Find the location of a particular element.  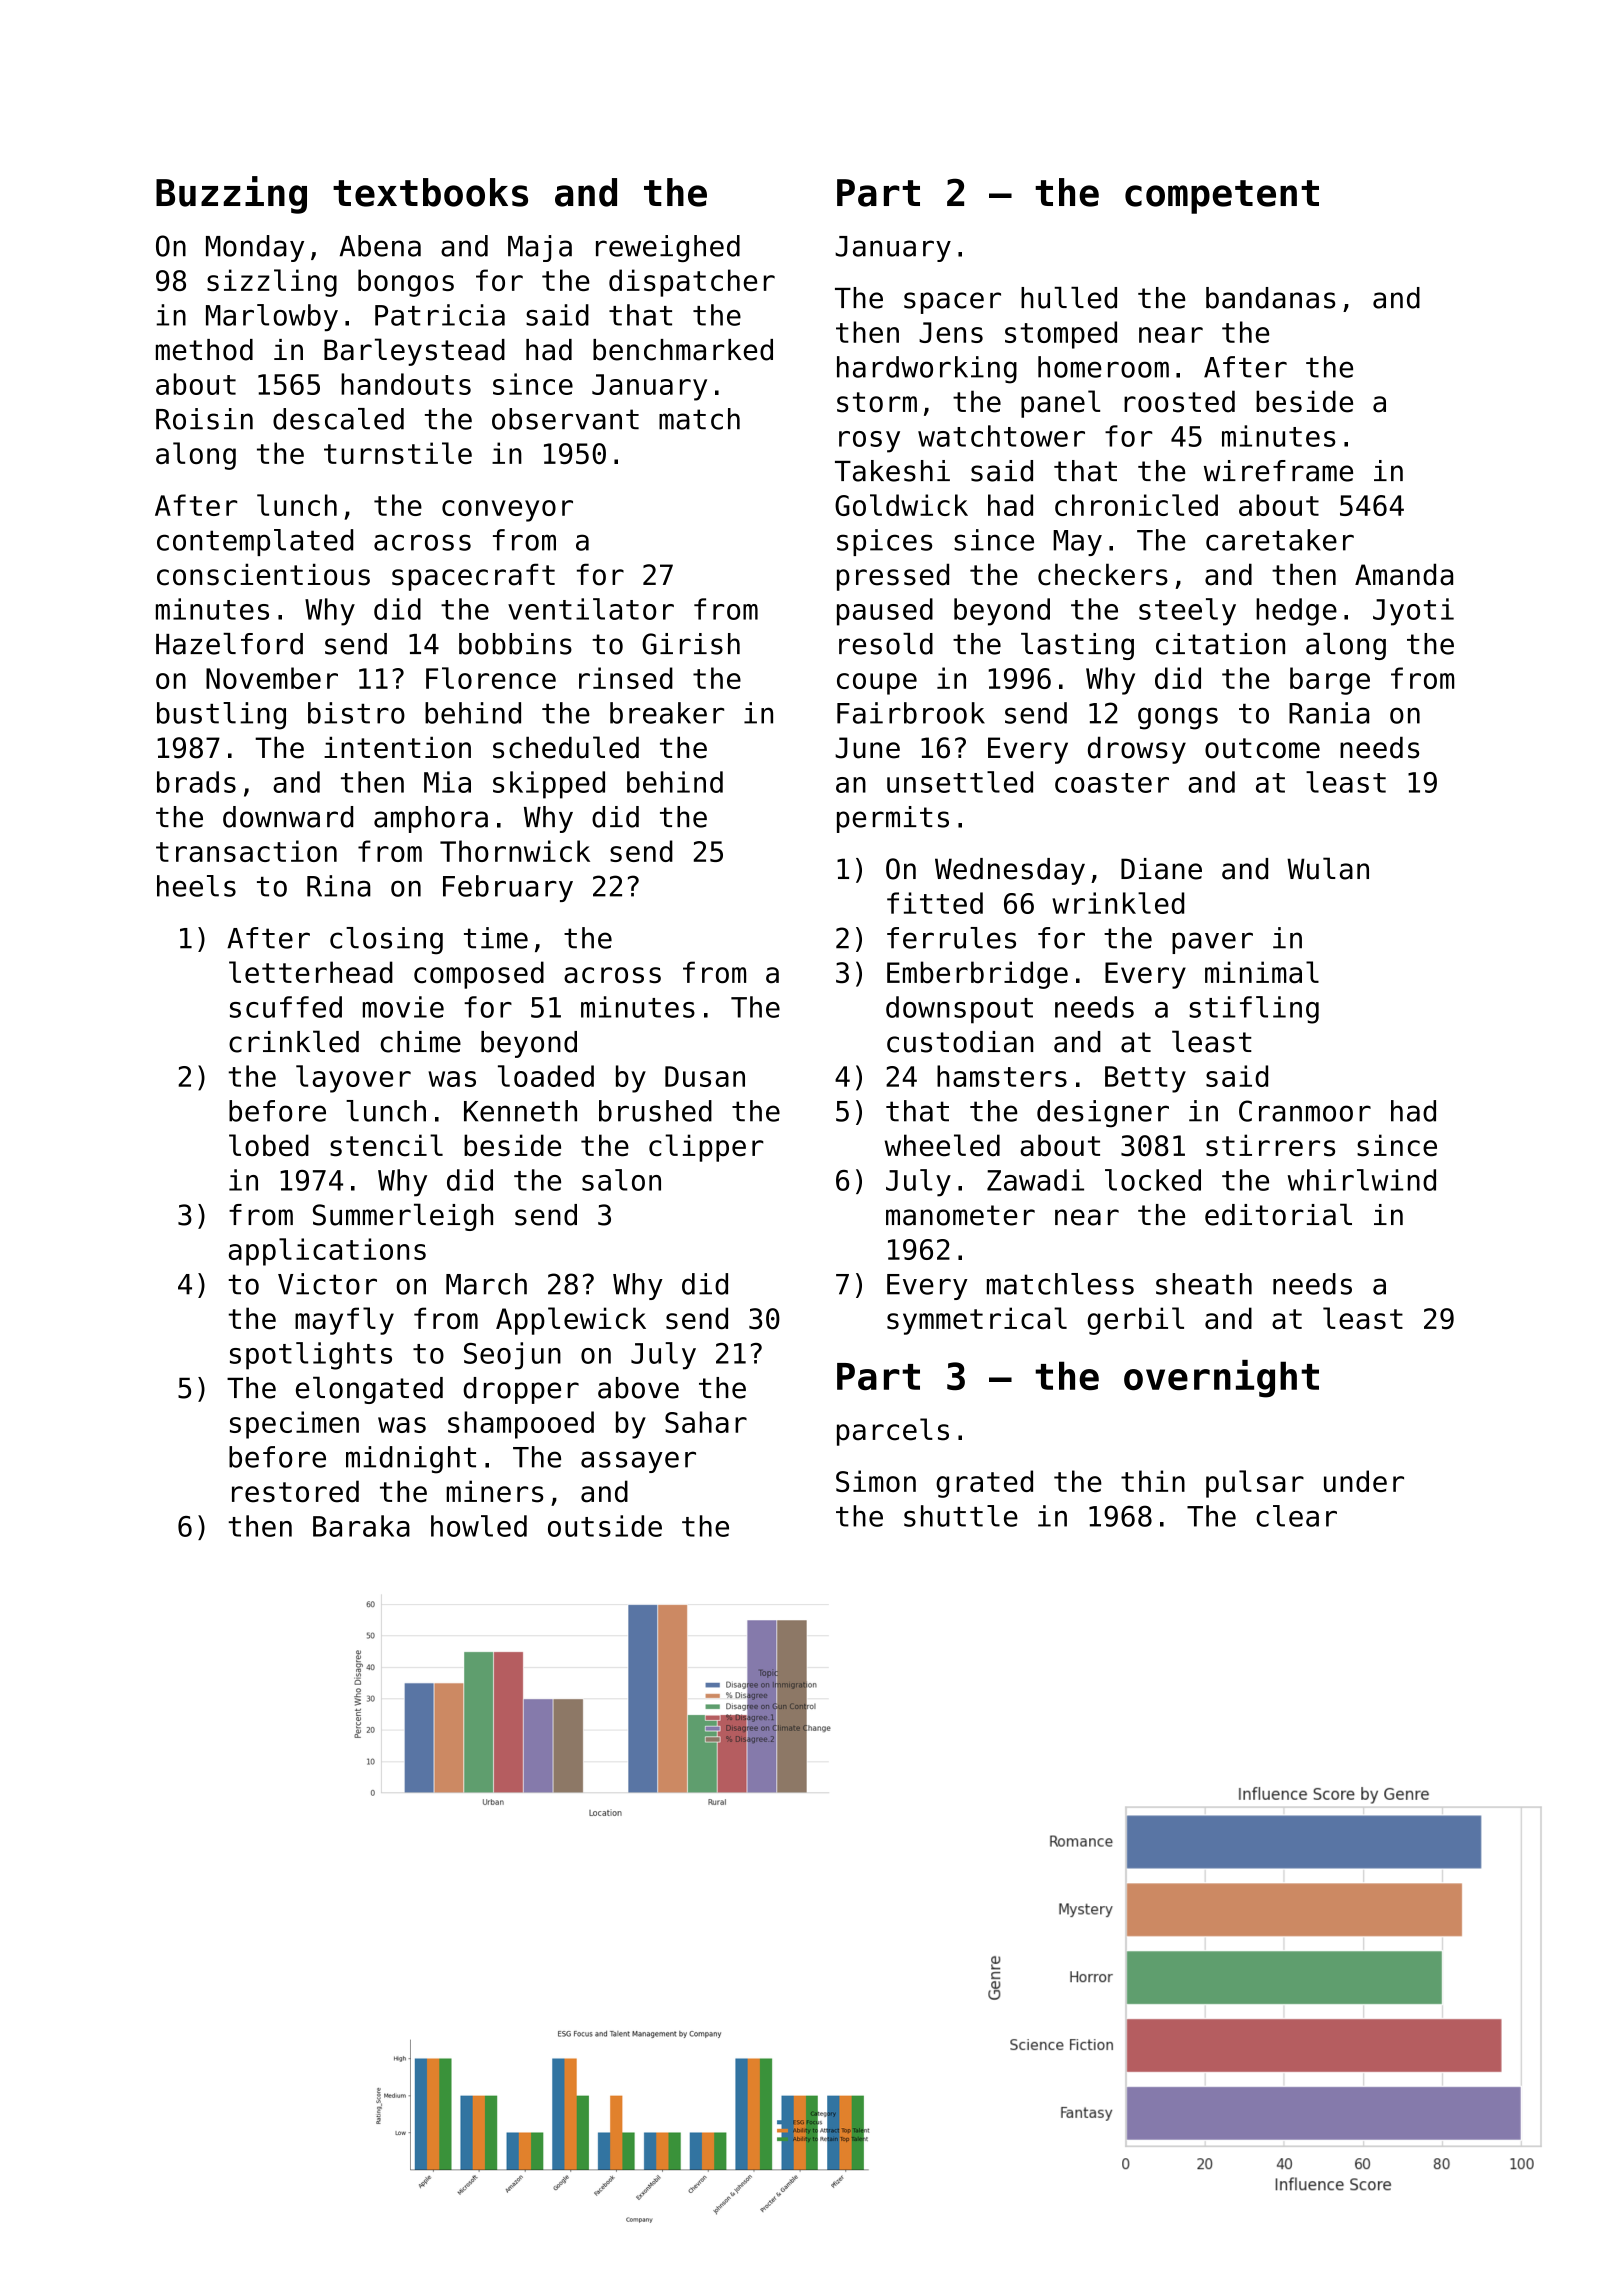

Summerleigh is located at coordinates (403, 1217).
